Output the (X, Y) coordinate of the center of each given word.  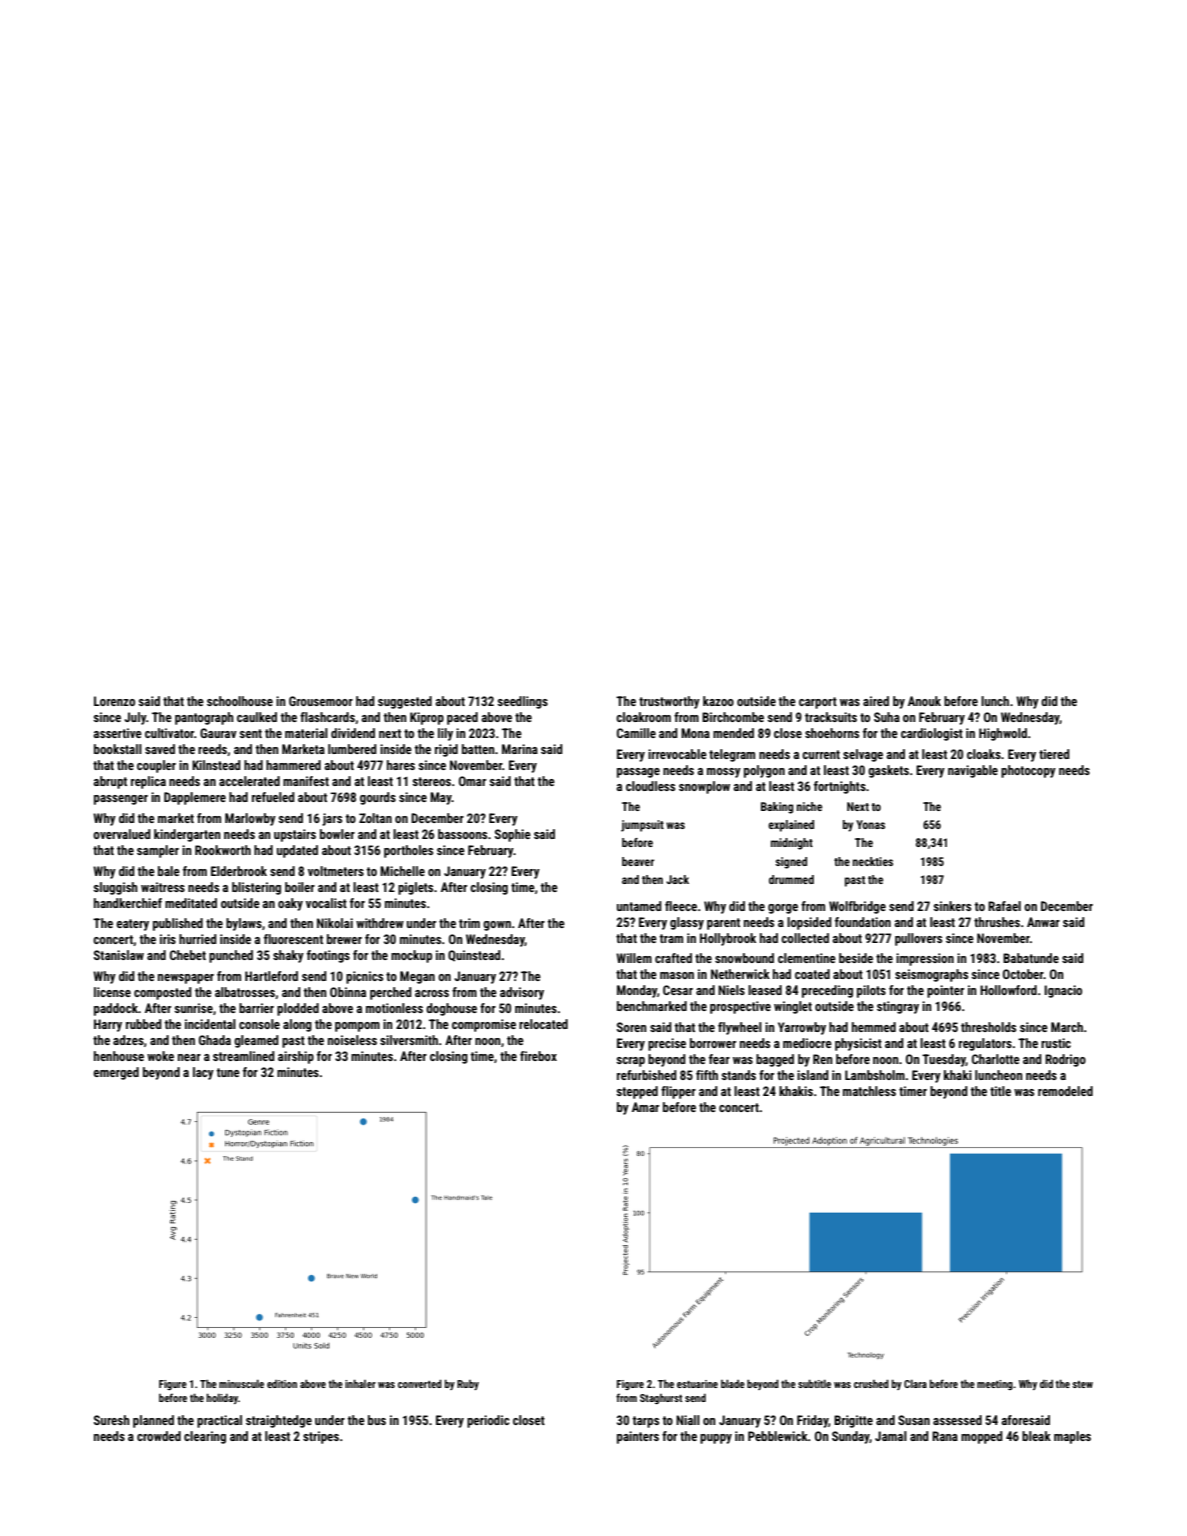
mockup (411, 956)
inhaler (360, 1383)
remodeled (1065, 1091)
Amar (645, 1107)
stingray (898, 1007)
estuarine (697, 1384)
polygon (764, 771)
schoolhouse (240, 701)
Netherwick (740, 974)
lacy (203, 1073)
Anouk (924, 701)
